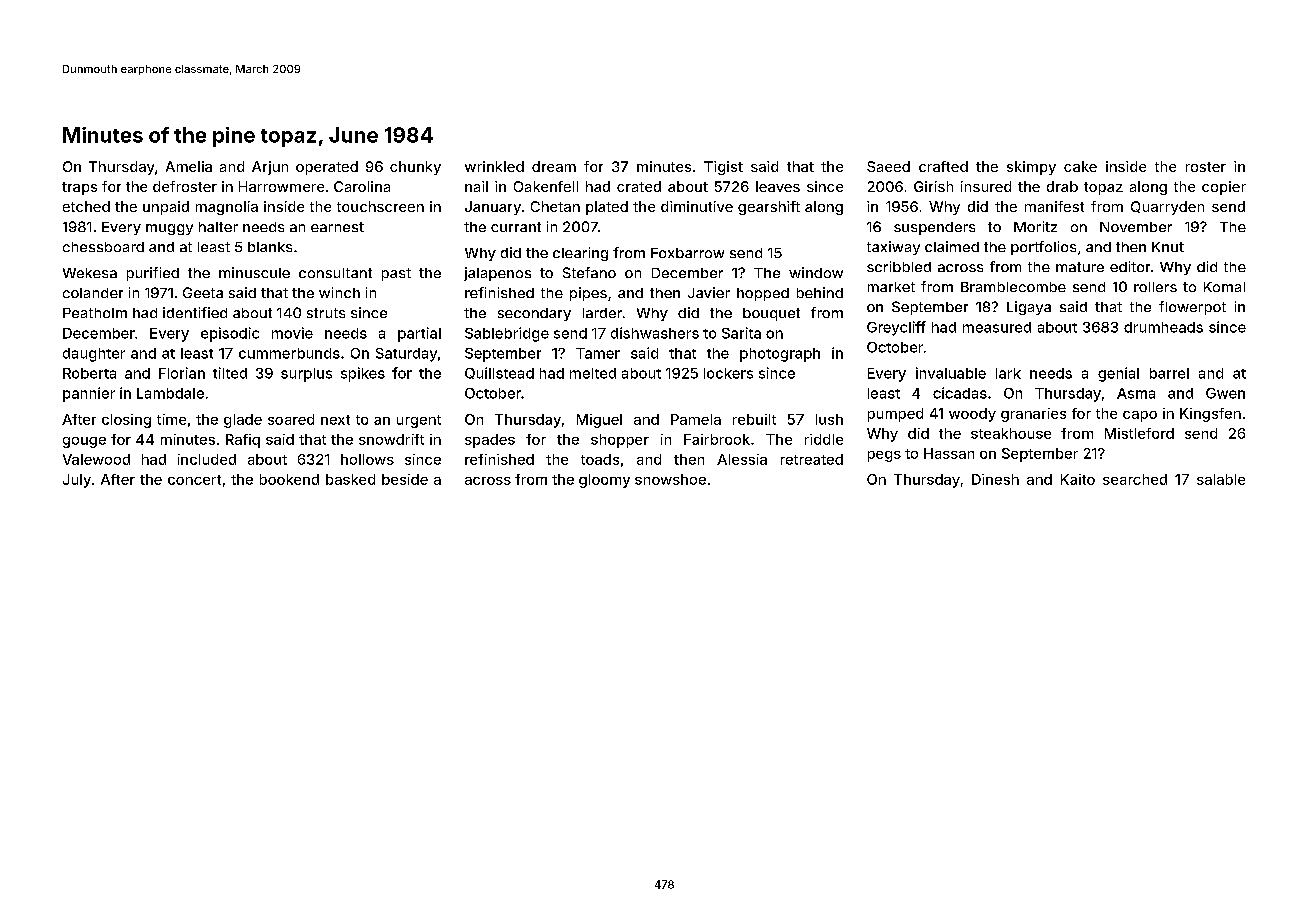 The image size is (1308, 924). What do you see at coordinates (490, 441) in the screenshot?
I see `spades` at bounding box center [490, 441].
